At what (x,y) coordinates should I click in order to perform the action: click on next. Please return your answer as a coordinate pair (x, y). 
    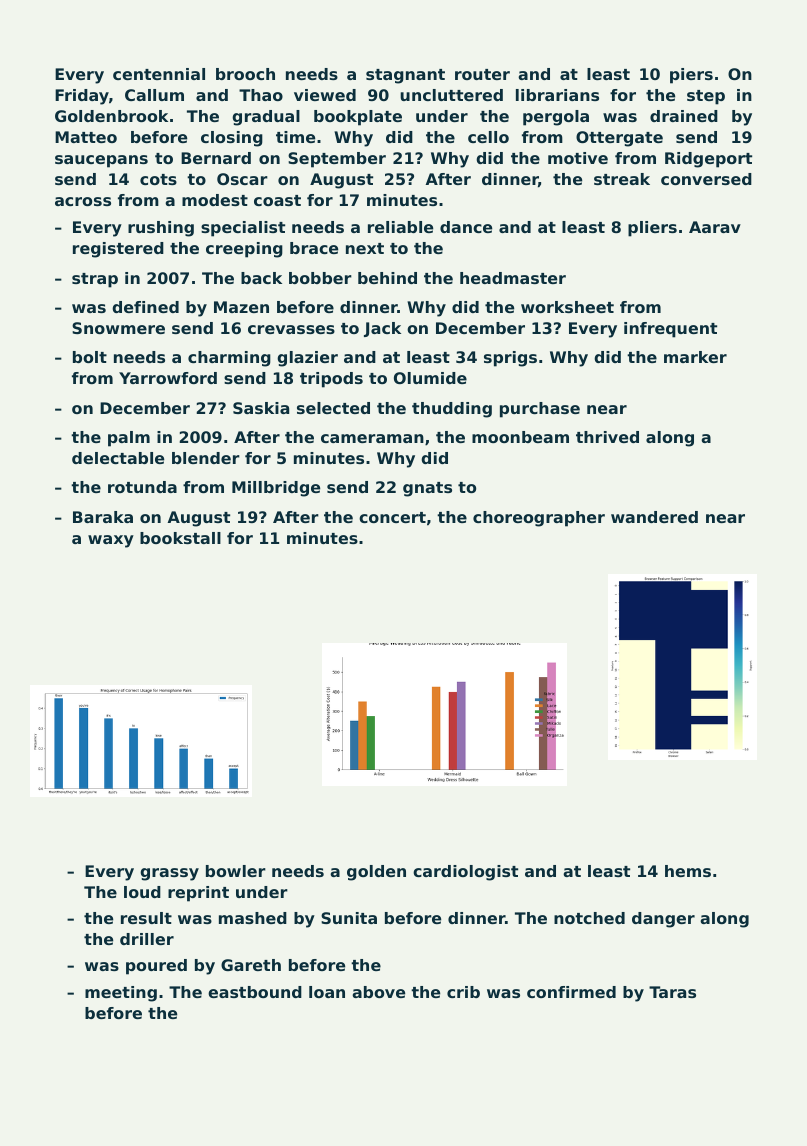
    Looking at the image, I should click on (365, 248).
